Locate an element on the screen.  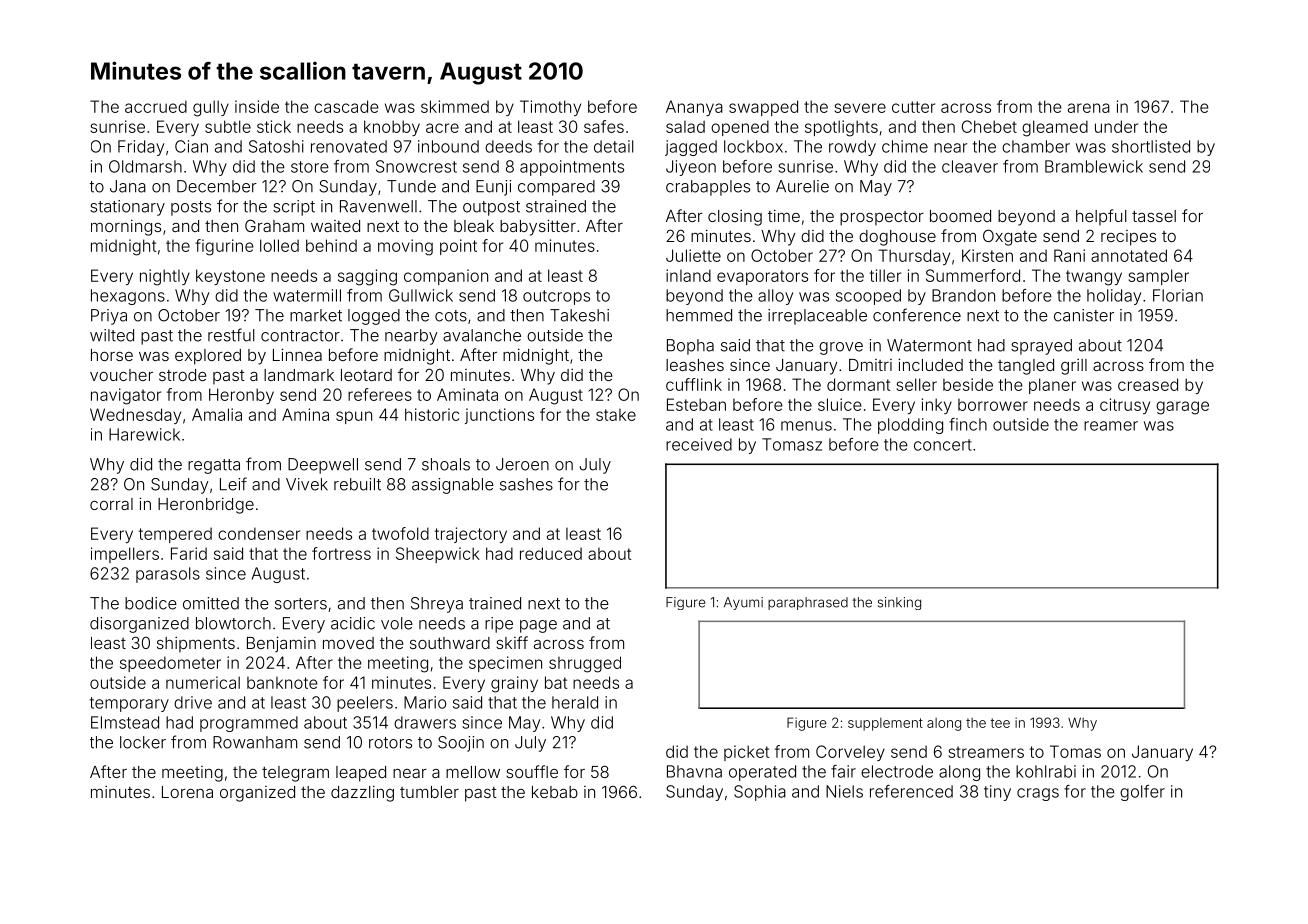
Harewick is located at coordinates (144, 434).
